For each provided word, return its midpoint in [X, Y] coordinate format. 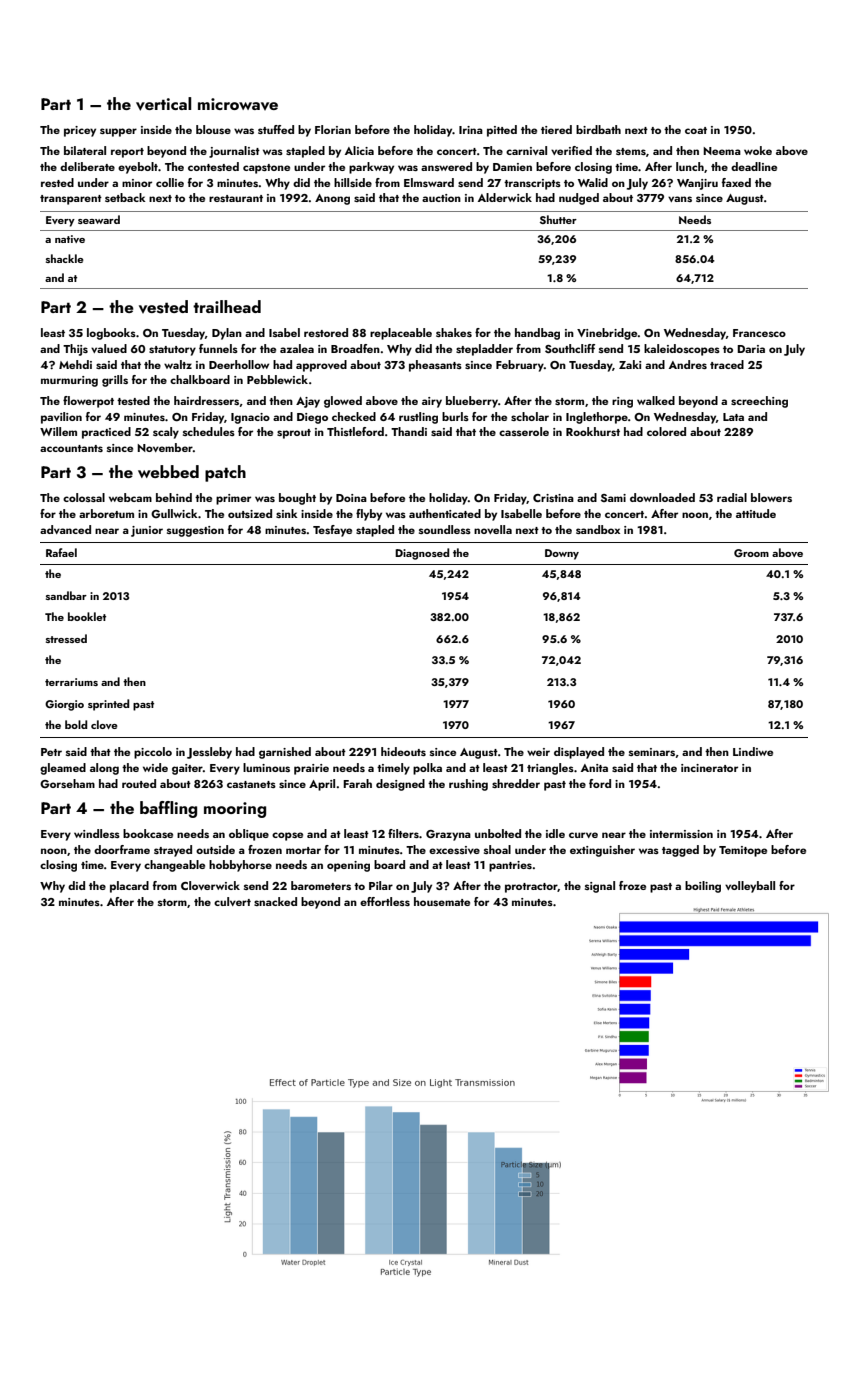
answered [446, 166]
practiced [106, 433]
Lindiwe [753, 751]
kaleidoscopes [682, 350]
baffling [168, 809]
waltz [178, 364]
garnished [285, 753]
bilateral [85, 150]
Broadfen [355, 348]
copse [287, 836]
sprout [294, 434]
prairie [311, 769]
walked [656, 400]
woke [758, 150]
